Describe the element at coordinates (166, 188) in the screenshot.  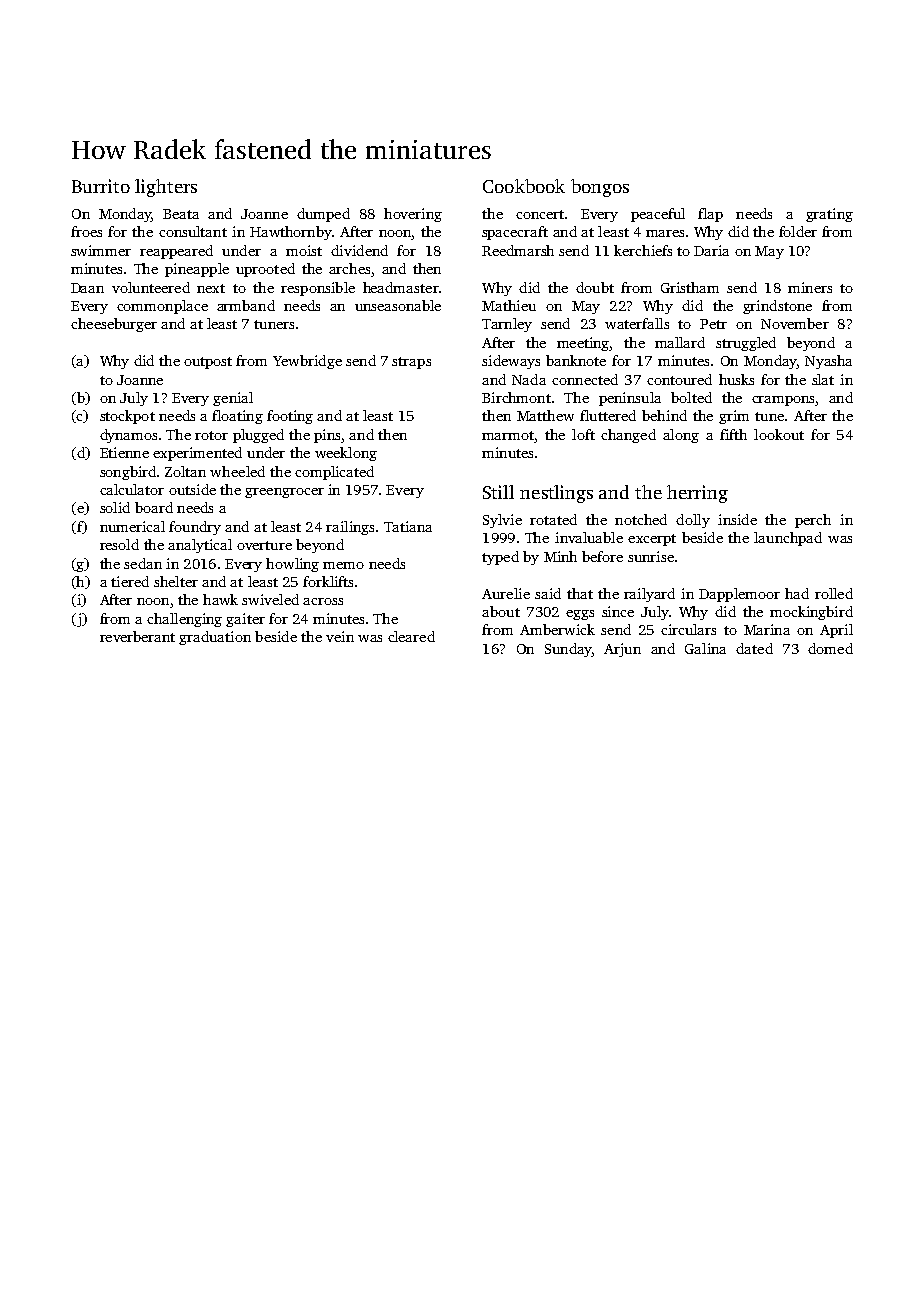
I see `lighters` at that location.
